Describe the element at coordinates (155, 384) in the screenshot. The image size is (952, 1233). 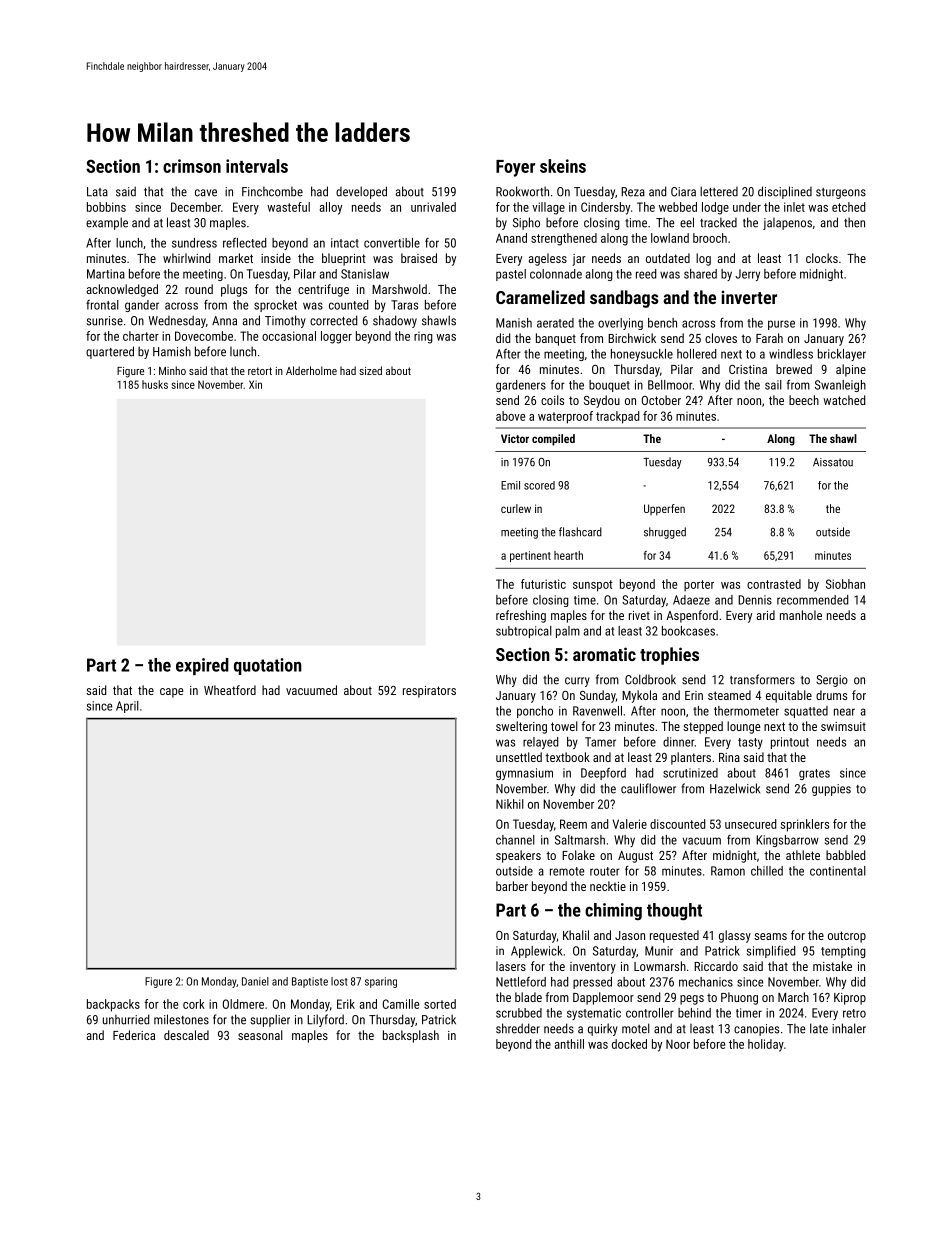
I see `husks` at that location.
